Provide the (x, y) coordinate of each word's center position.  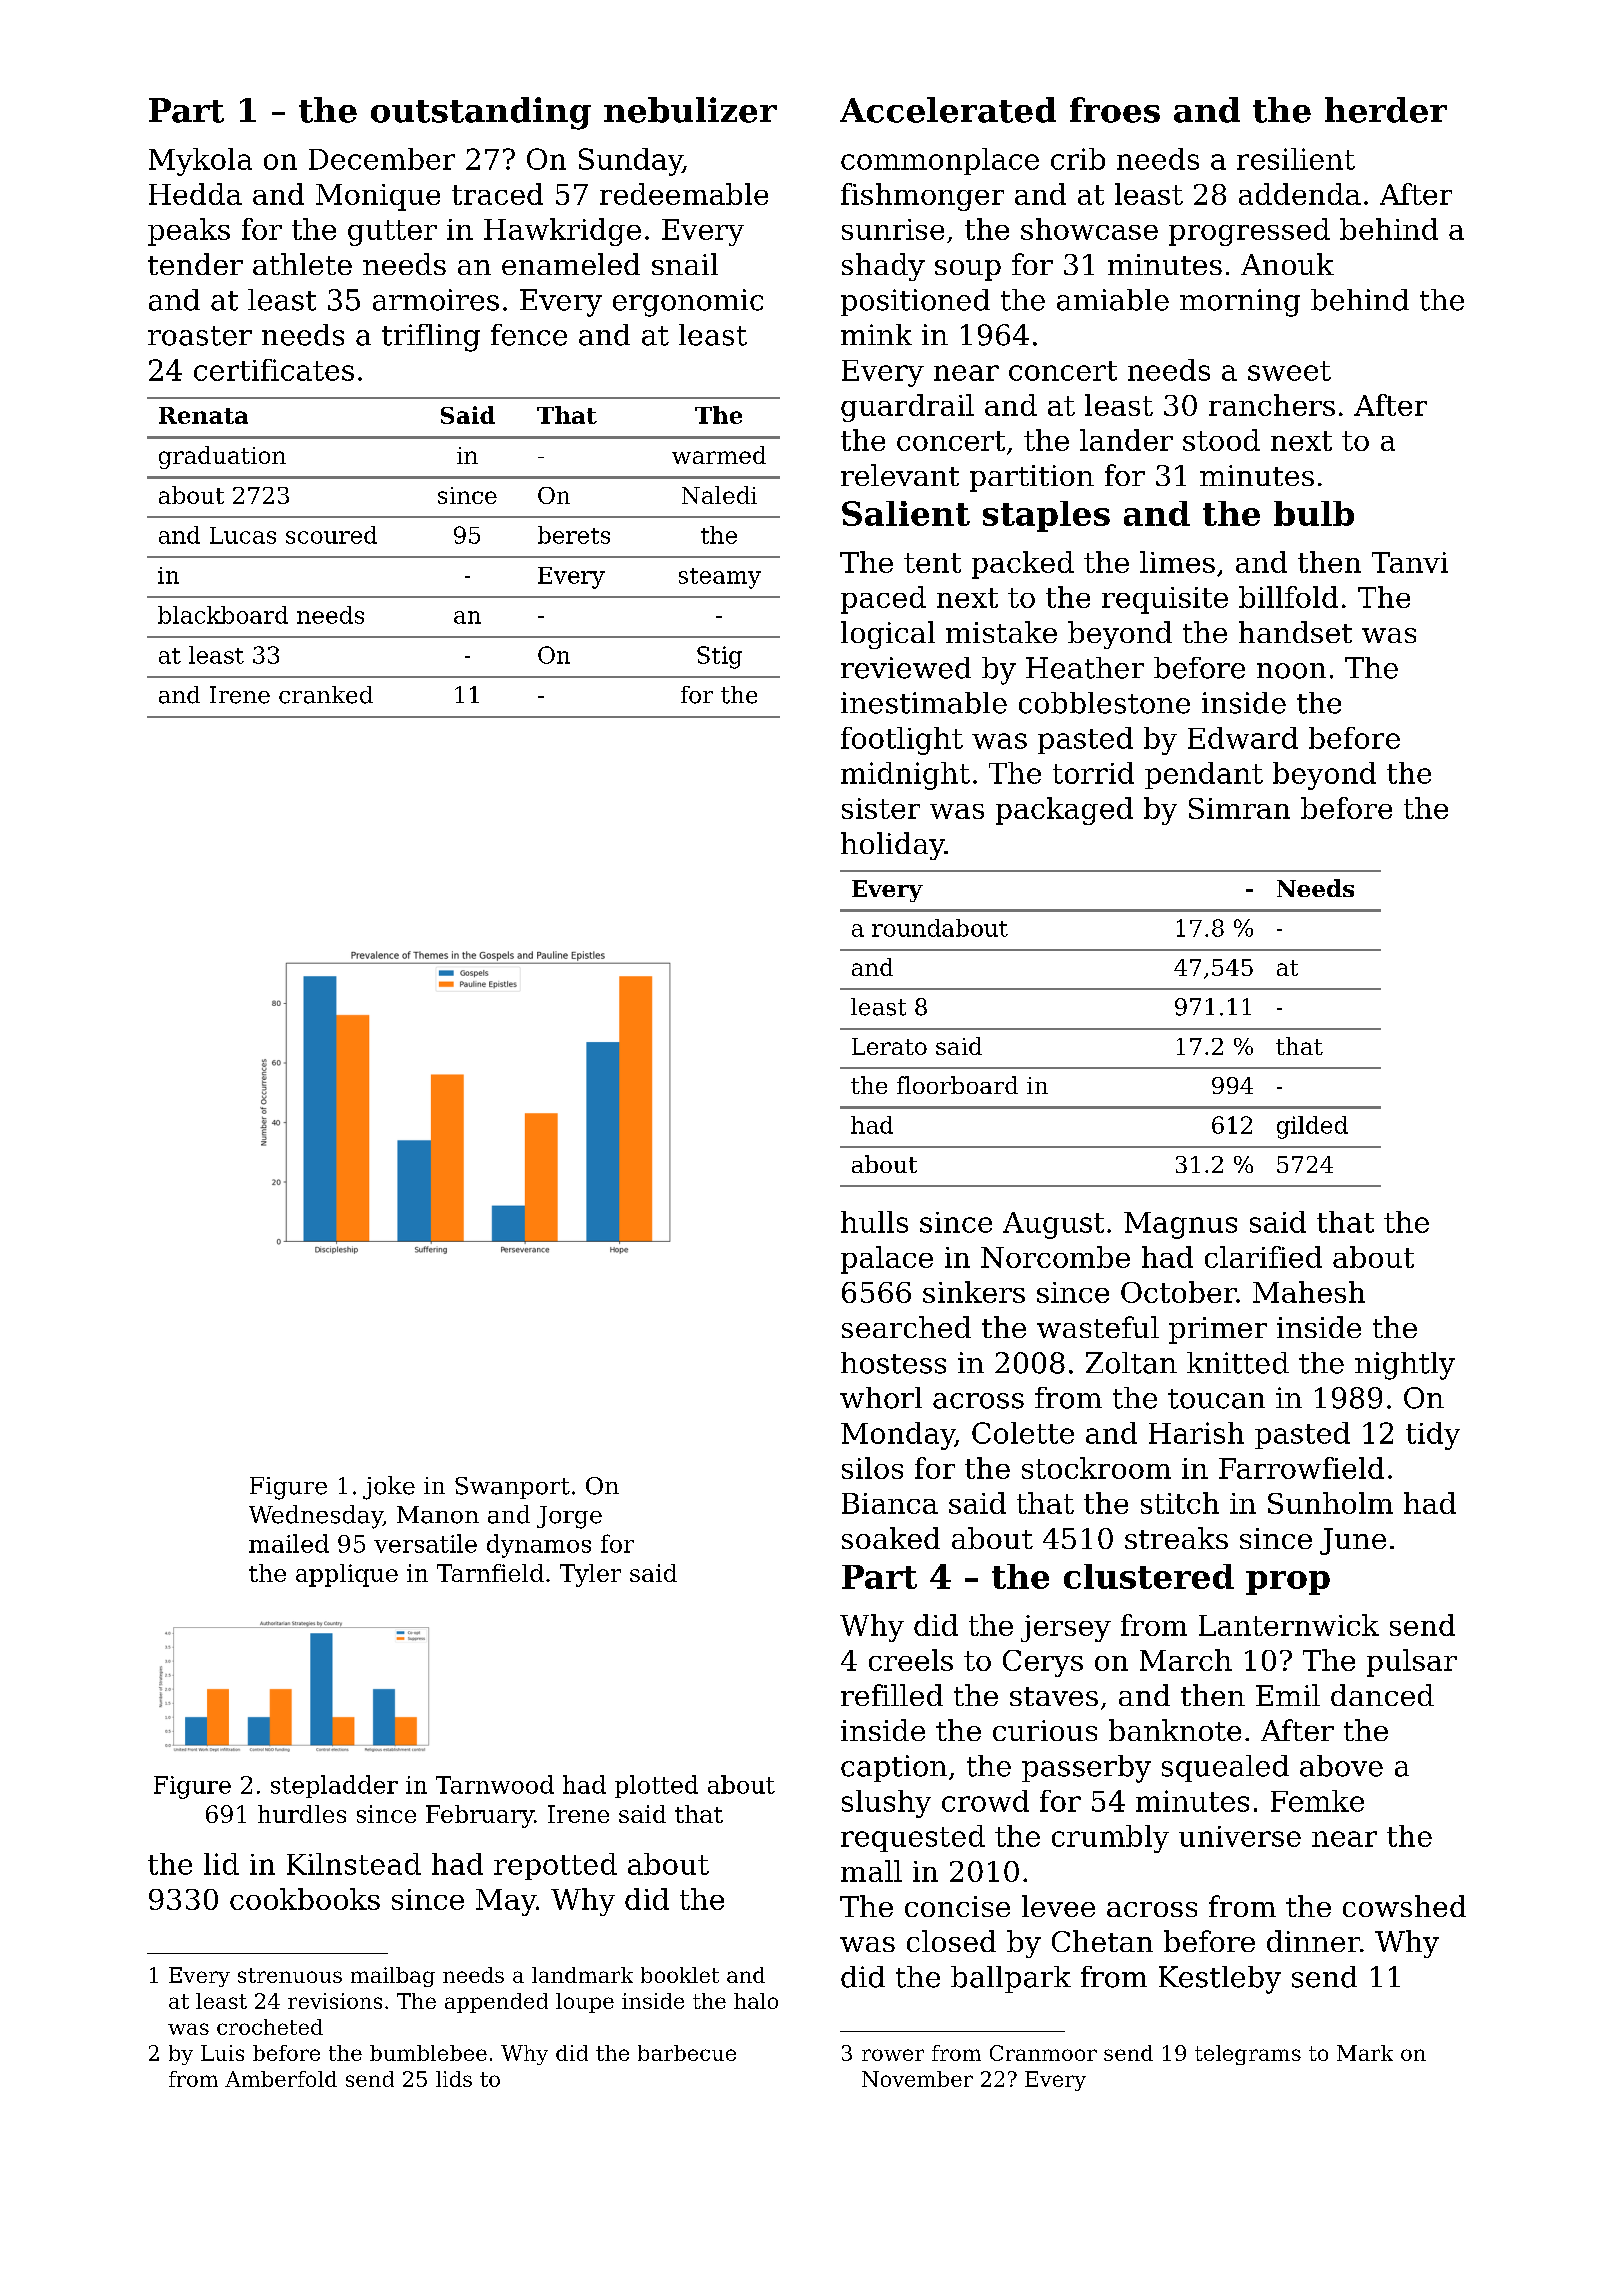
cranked (326, 695)
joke (389, 1488)
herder (1386, 110)
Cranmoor (1043, 2053)
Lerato (889, 1046)
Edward (1243, 738)
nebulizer (690, 110)
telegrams (1248, 2055)
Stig (719, 657)
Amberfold (281, 2079)
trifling (431, 338)
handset (1295, 632)
